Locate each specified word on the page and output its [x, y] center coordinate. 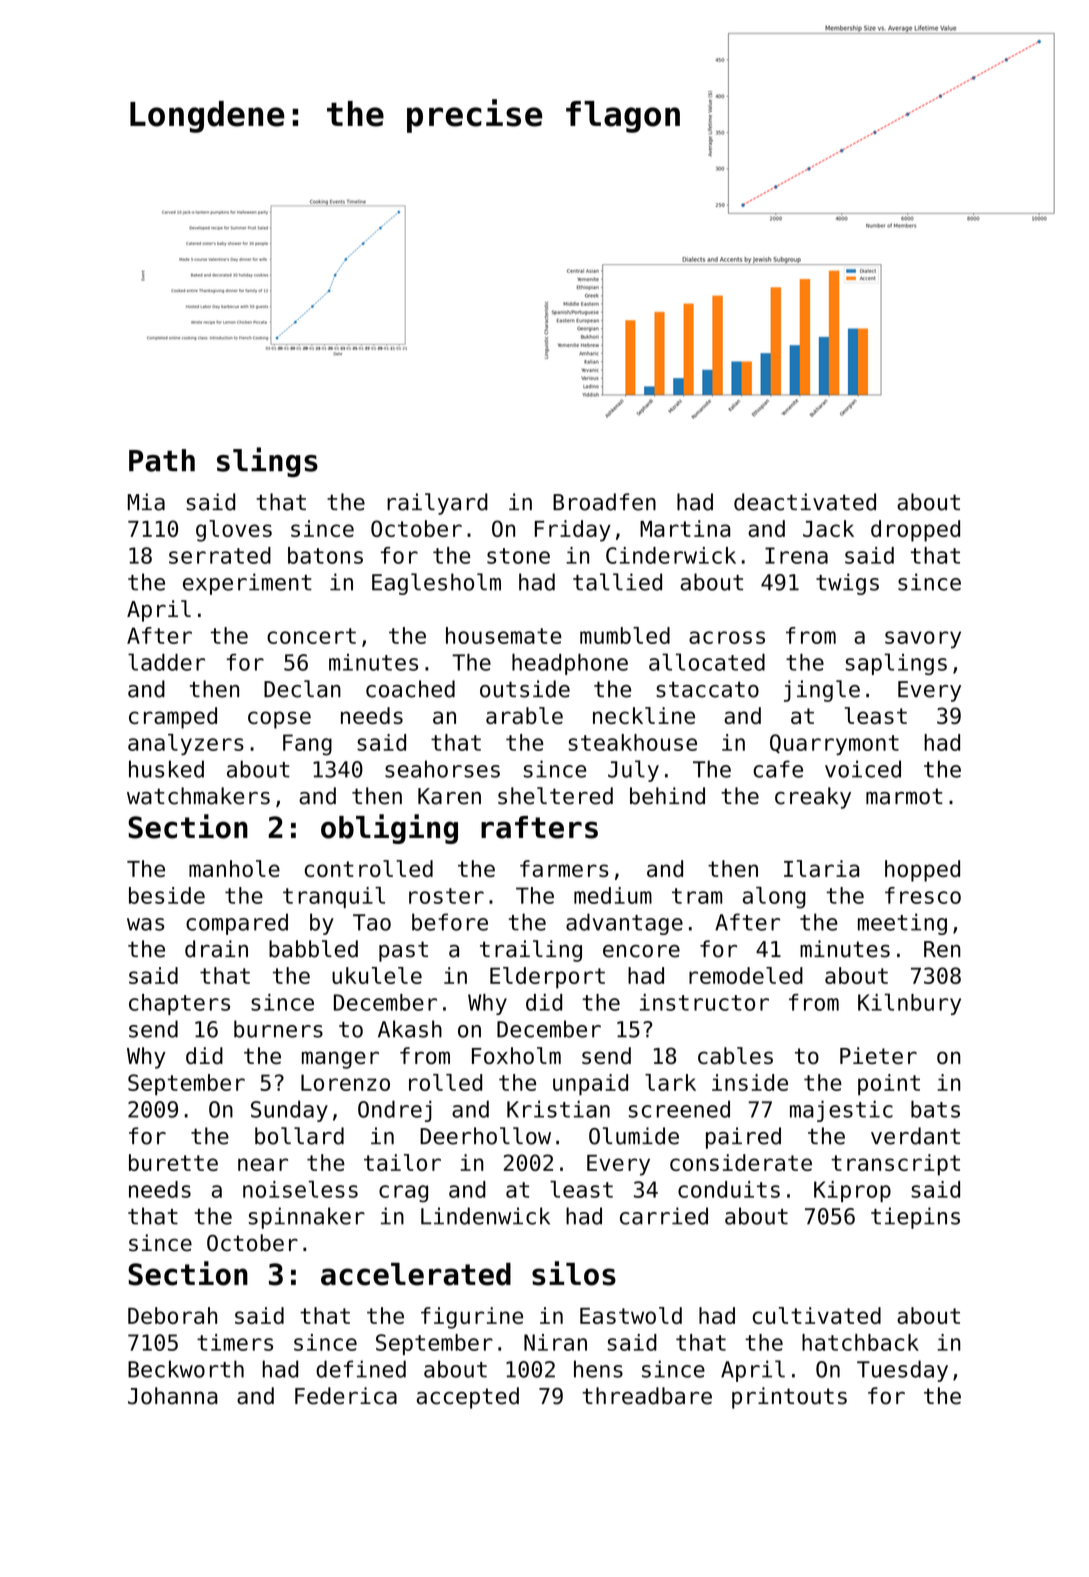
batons [325, 555]
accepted [468, 1398]
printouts [789, 1398]
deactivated [805, 502]
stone [518, 556]
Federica [346, 1396]
